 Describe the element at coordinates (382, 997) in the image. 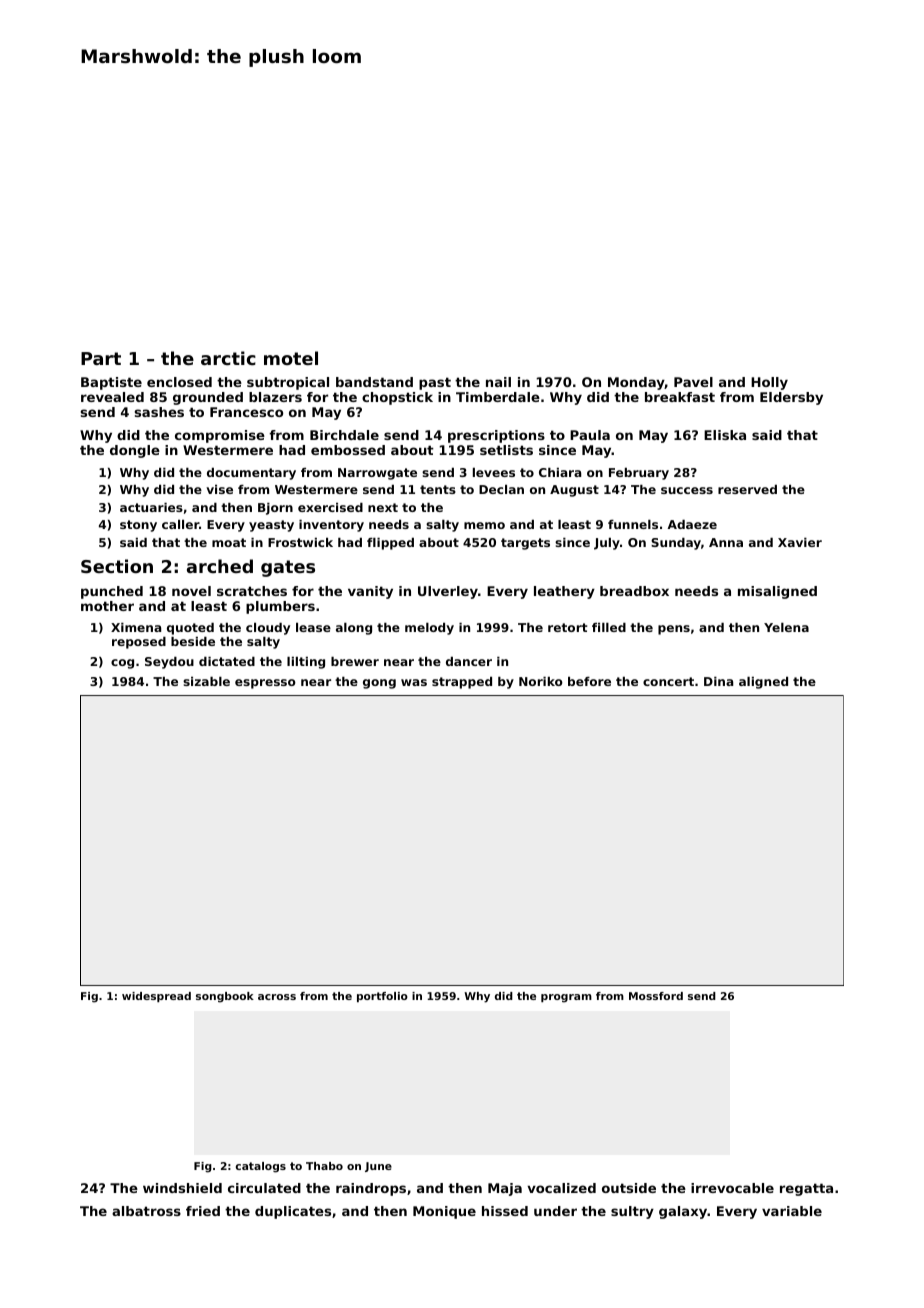

I see `portfolio` at that location.
